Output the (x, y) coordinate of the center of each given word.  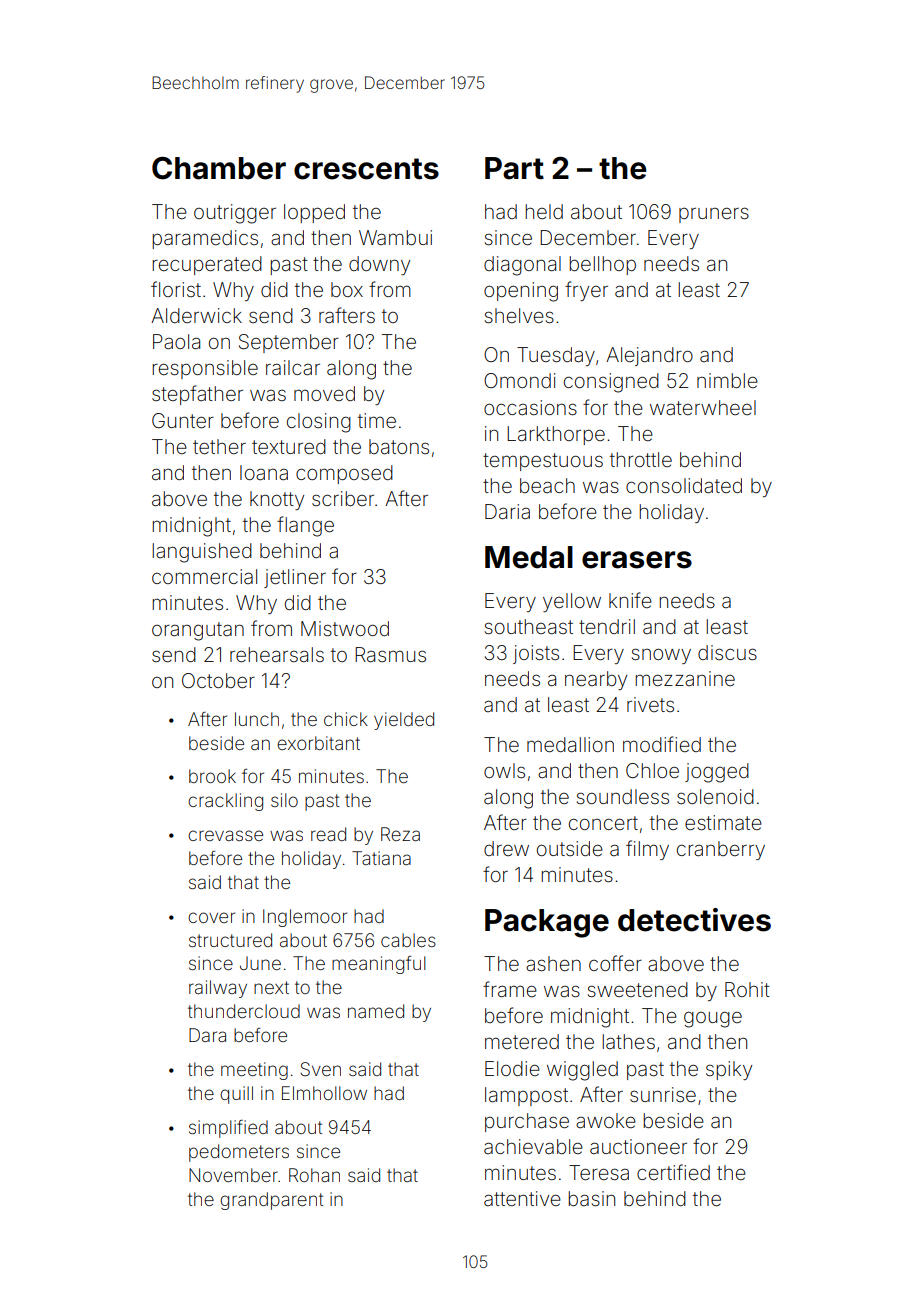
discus (727, 652)
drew (506, 848)
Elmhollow (324, 1093)
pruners (714, 215)
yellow (572, 602)
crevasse (225, 835)
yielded (404, 721)
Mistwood (345, 628)
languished (202, 553)
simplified (228, 1129)
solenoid (715, 796)
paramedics (205, 239)
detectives (694, 920)
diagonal (522, 266)
